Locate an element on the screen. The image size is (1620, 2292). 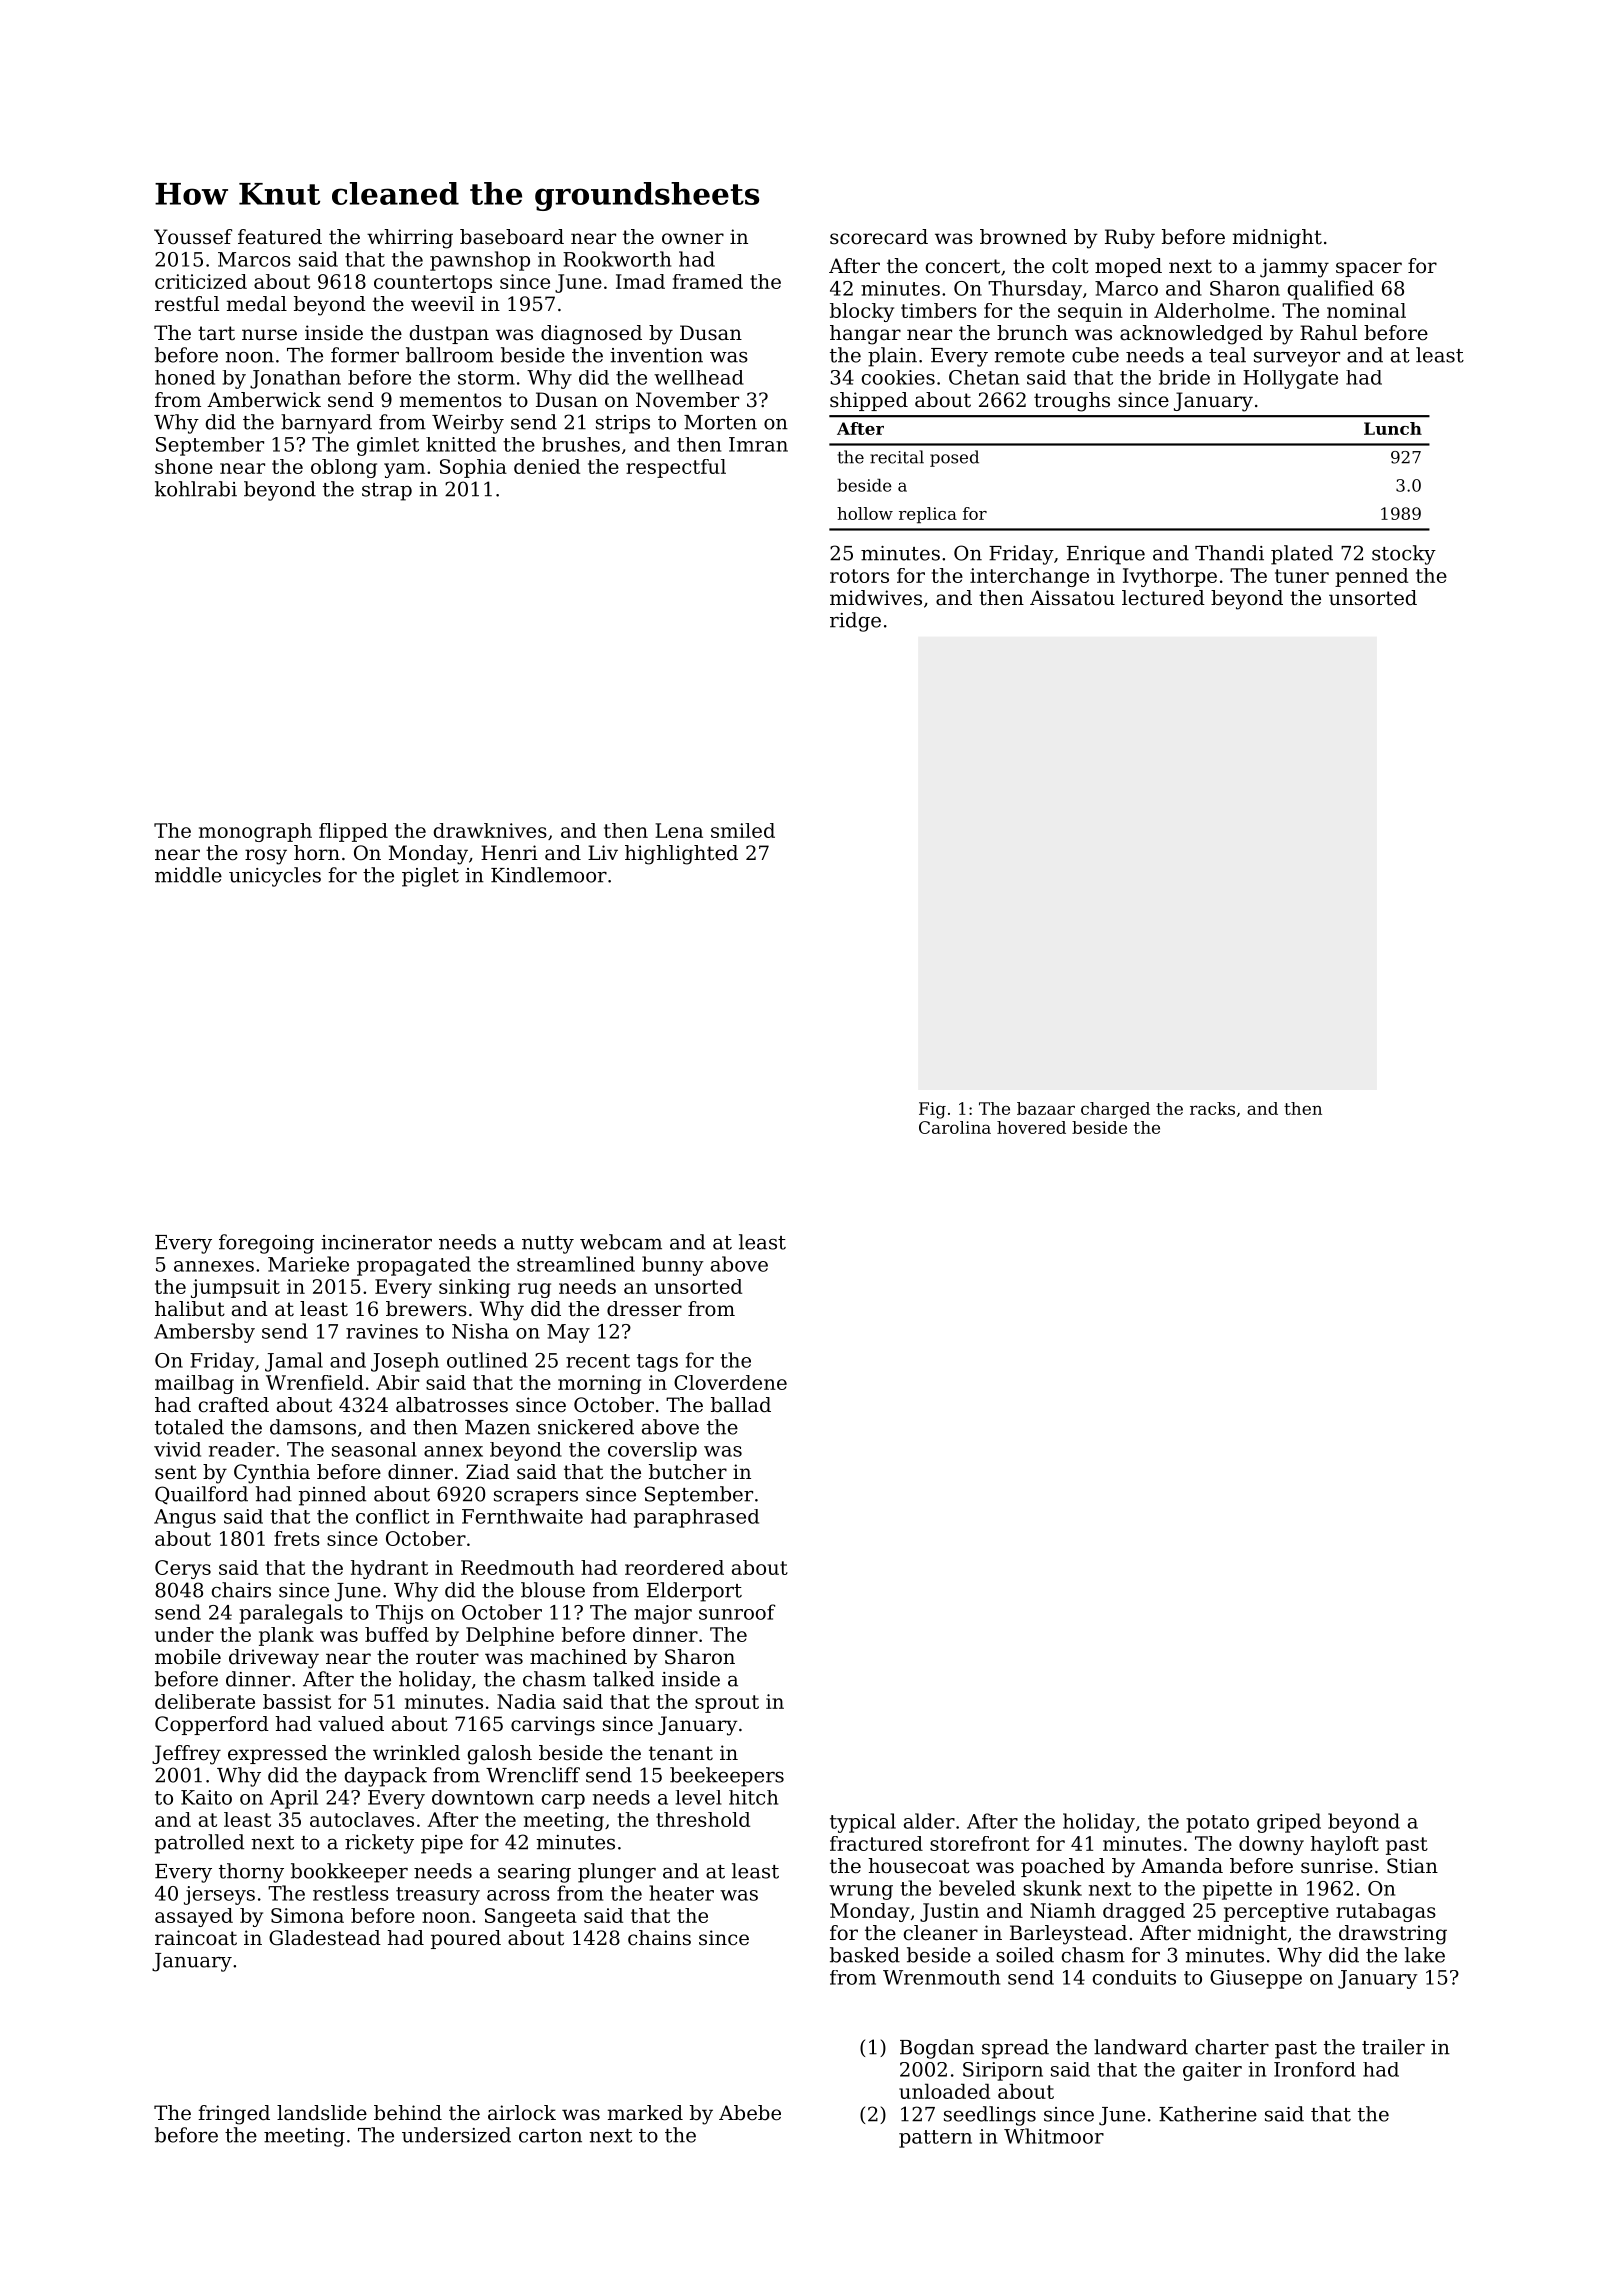
snickered is located at coordinates (586, 1427).
